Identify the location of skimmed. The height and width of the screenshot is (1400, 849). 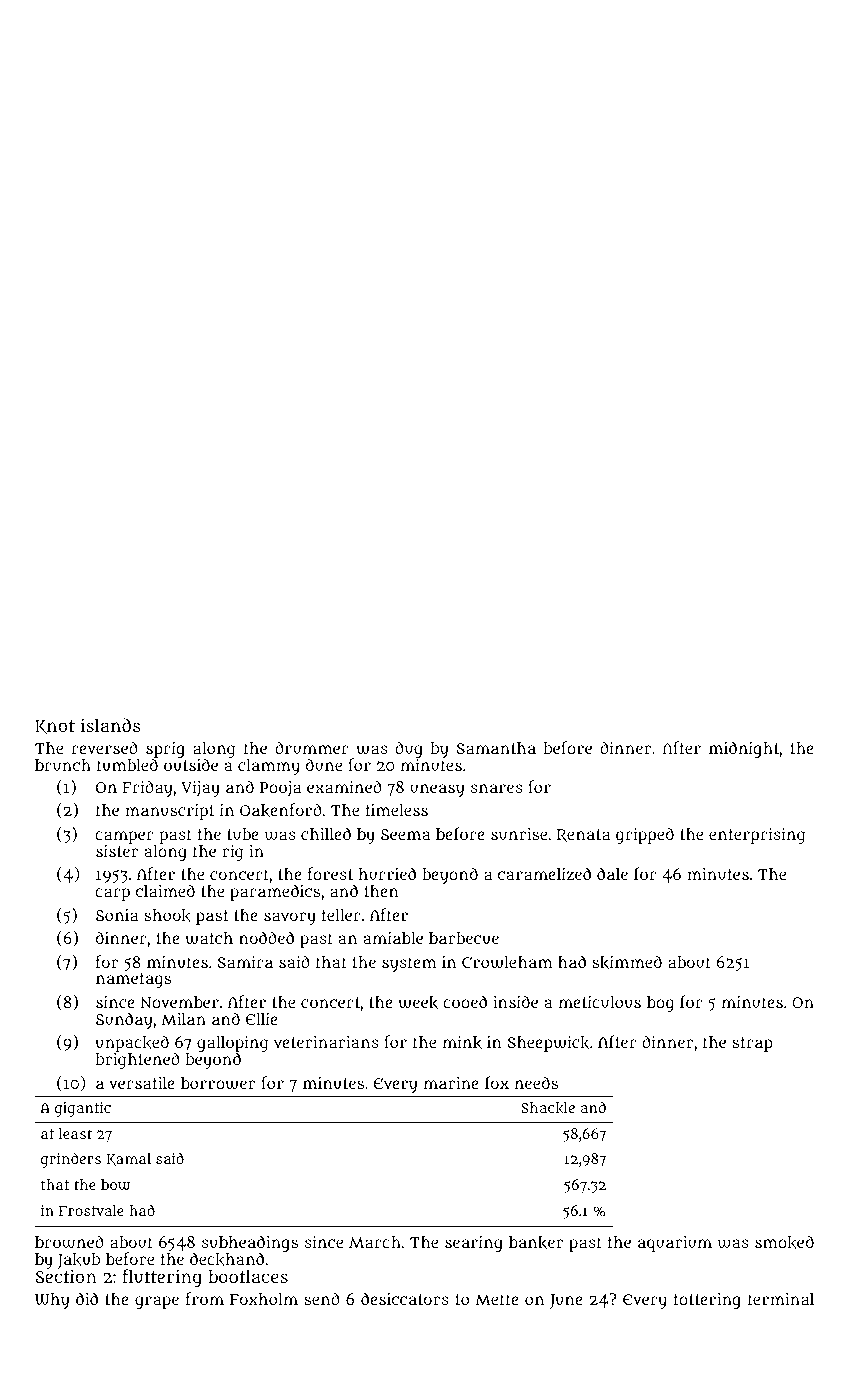
(627, 962).
